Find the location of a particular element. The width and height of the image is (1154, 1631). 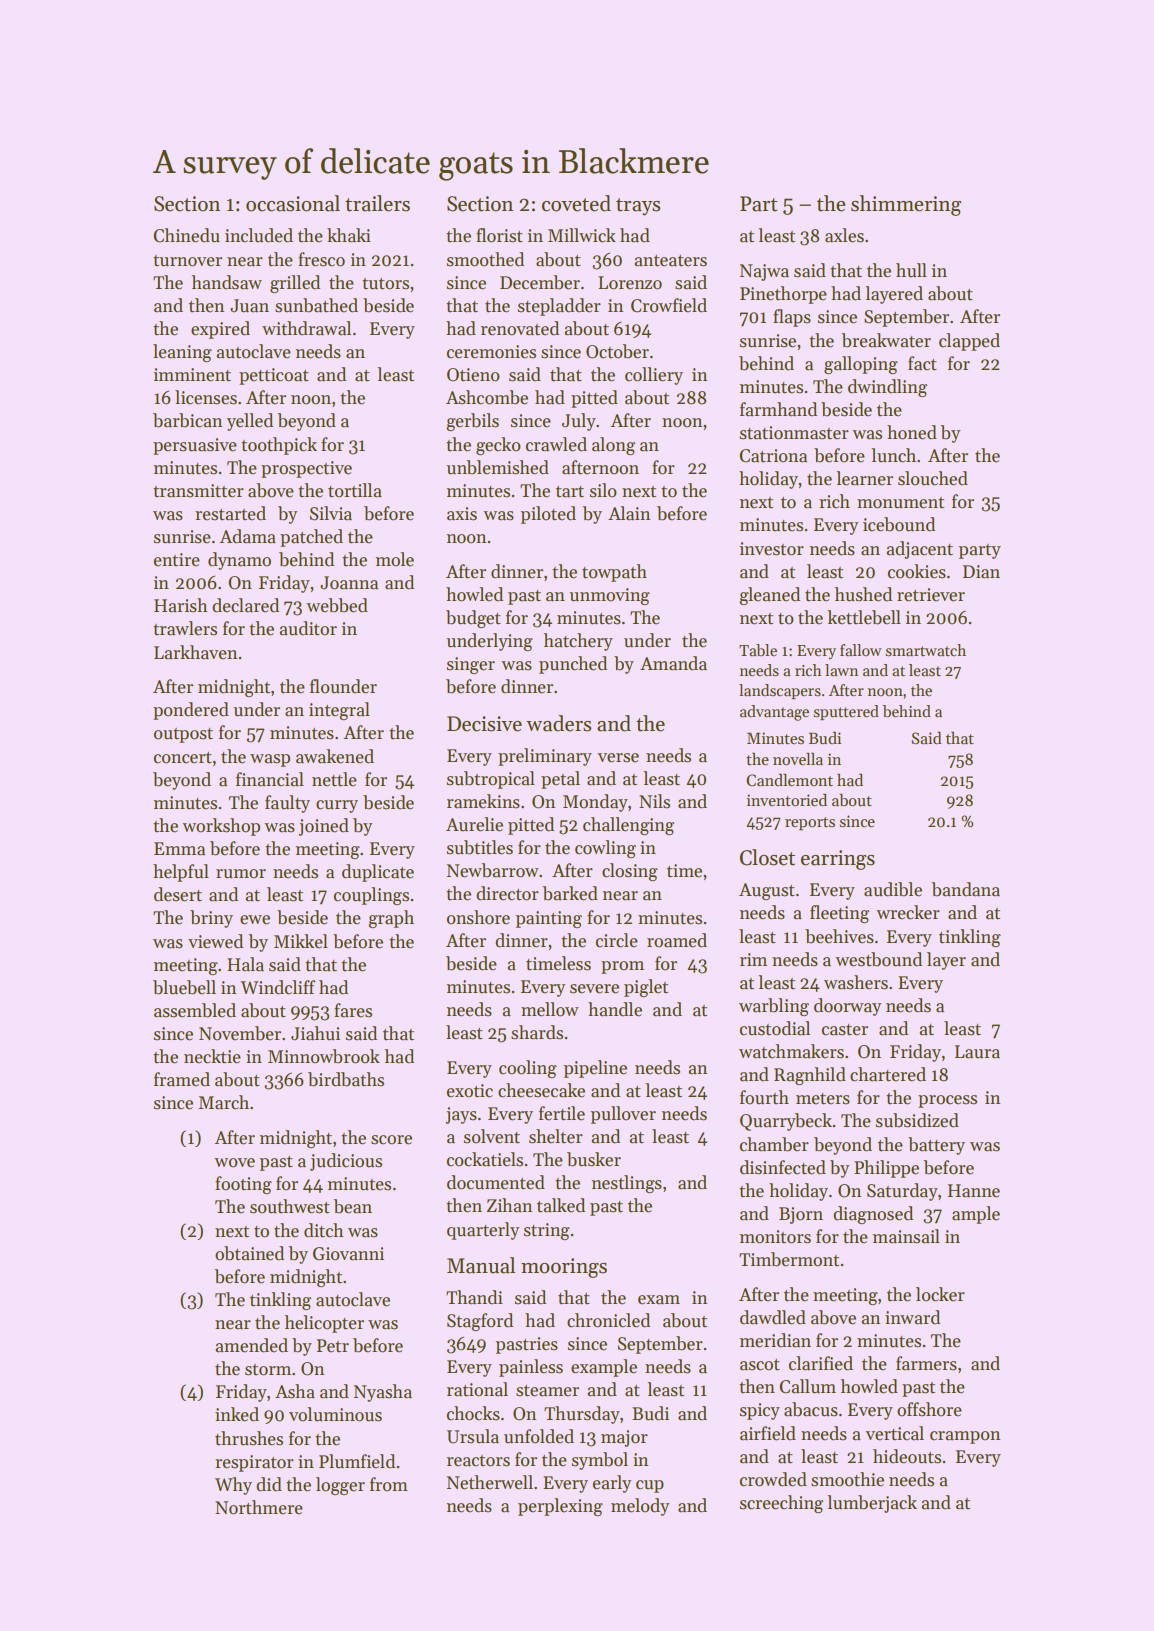

monitors is located at coordinates (775, 1237).
